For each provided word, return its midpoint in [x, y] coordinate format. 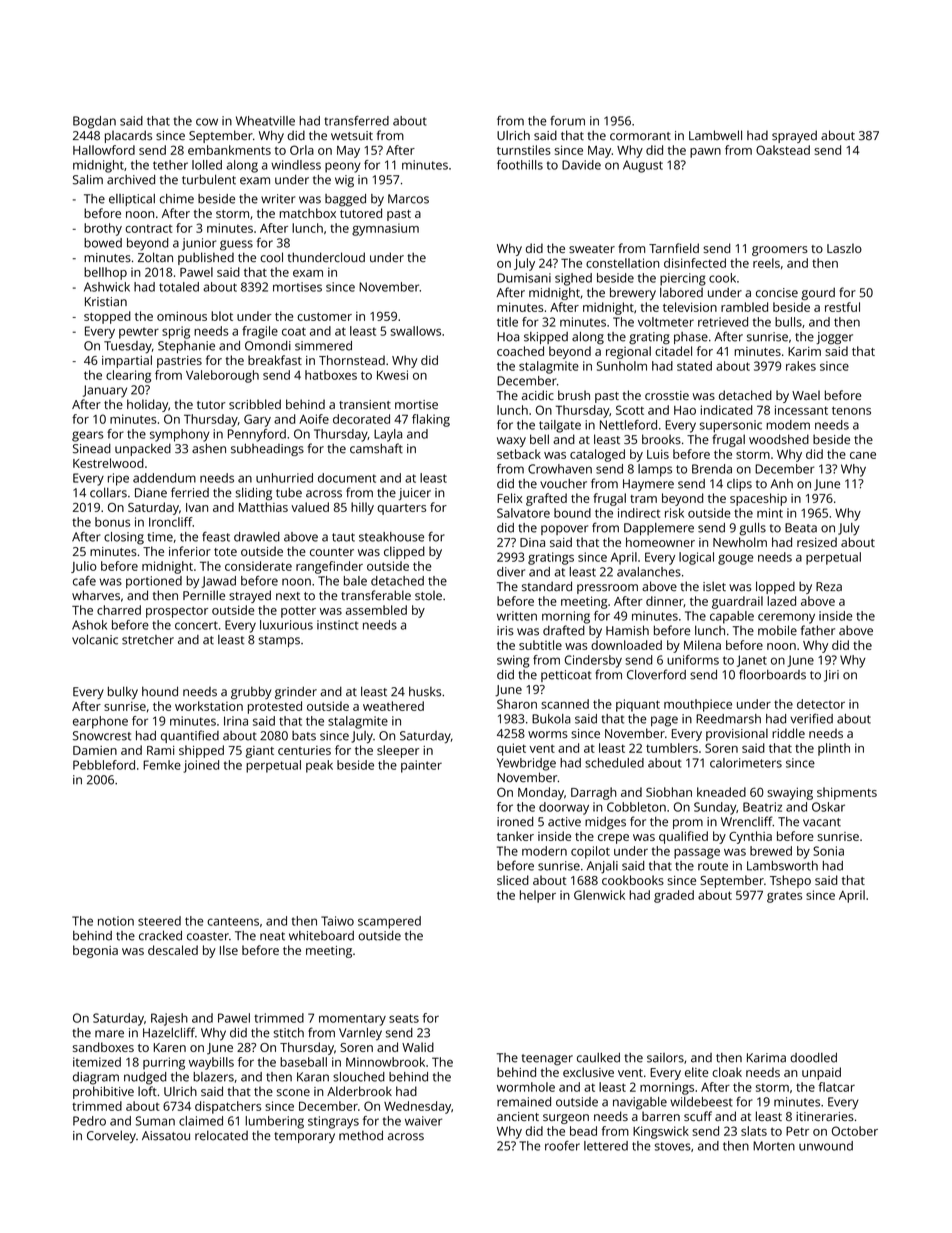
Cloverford [656, 674]
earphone [100, 722]
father [818, 630]
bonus [112, 522]
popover [564, 530]
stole [428, 596]
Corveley [111, 1136]
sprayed [794, 136]
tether [170, 165]
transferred [356, 121]
